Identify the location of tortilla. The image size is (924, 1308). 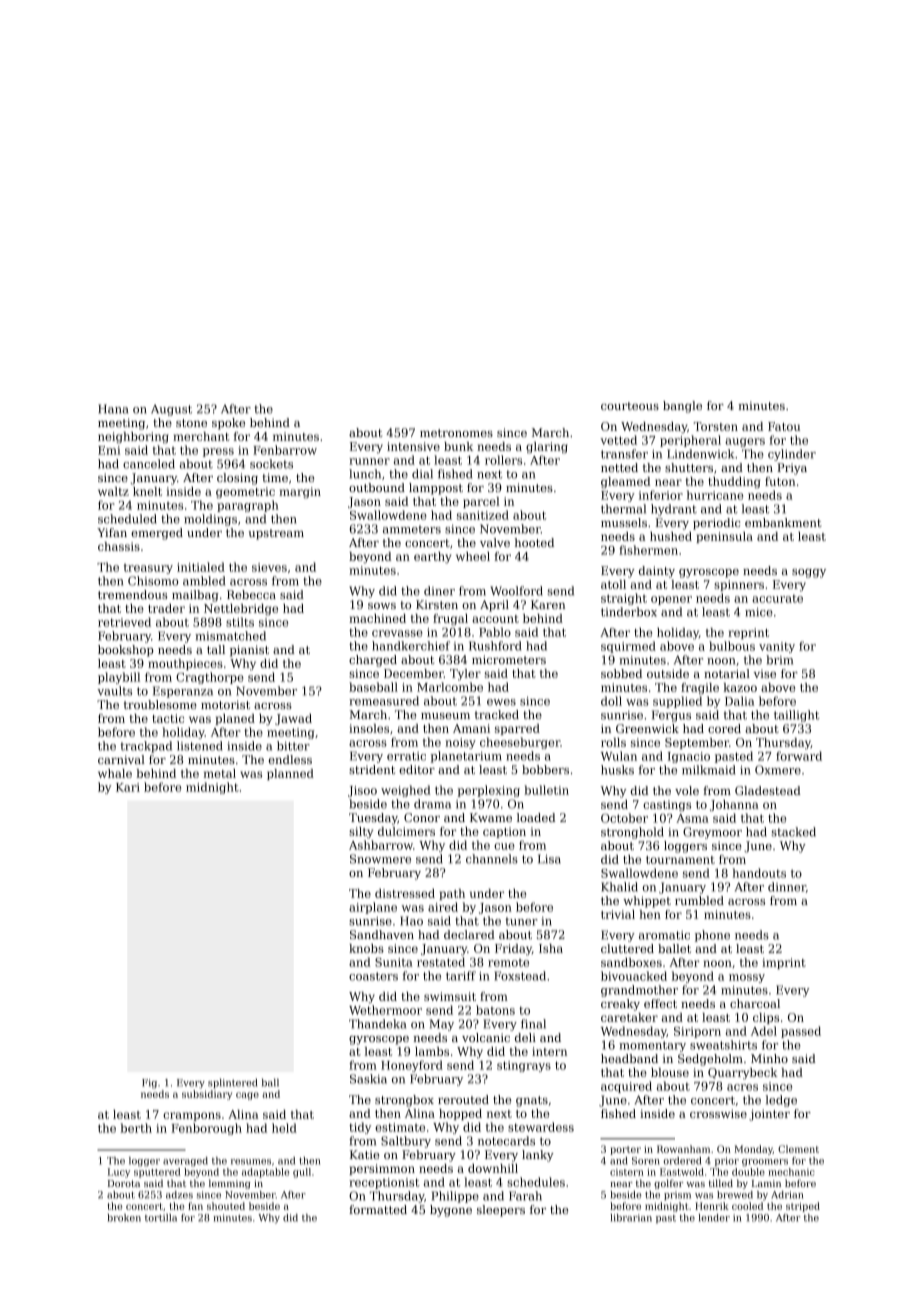
(161, 1218).
